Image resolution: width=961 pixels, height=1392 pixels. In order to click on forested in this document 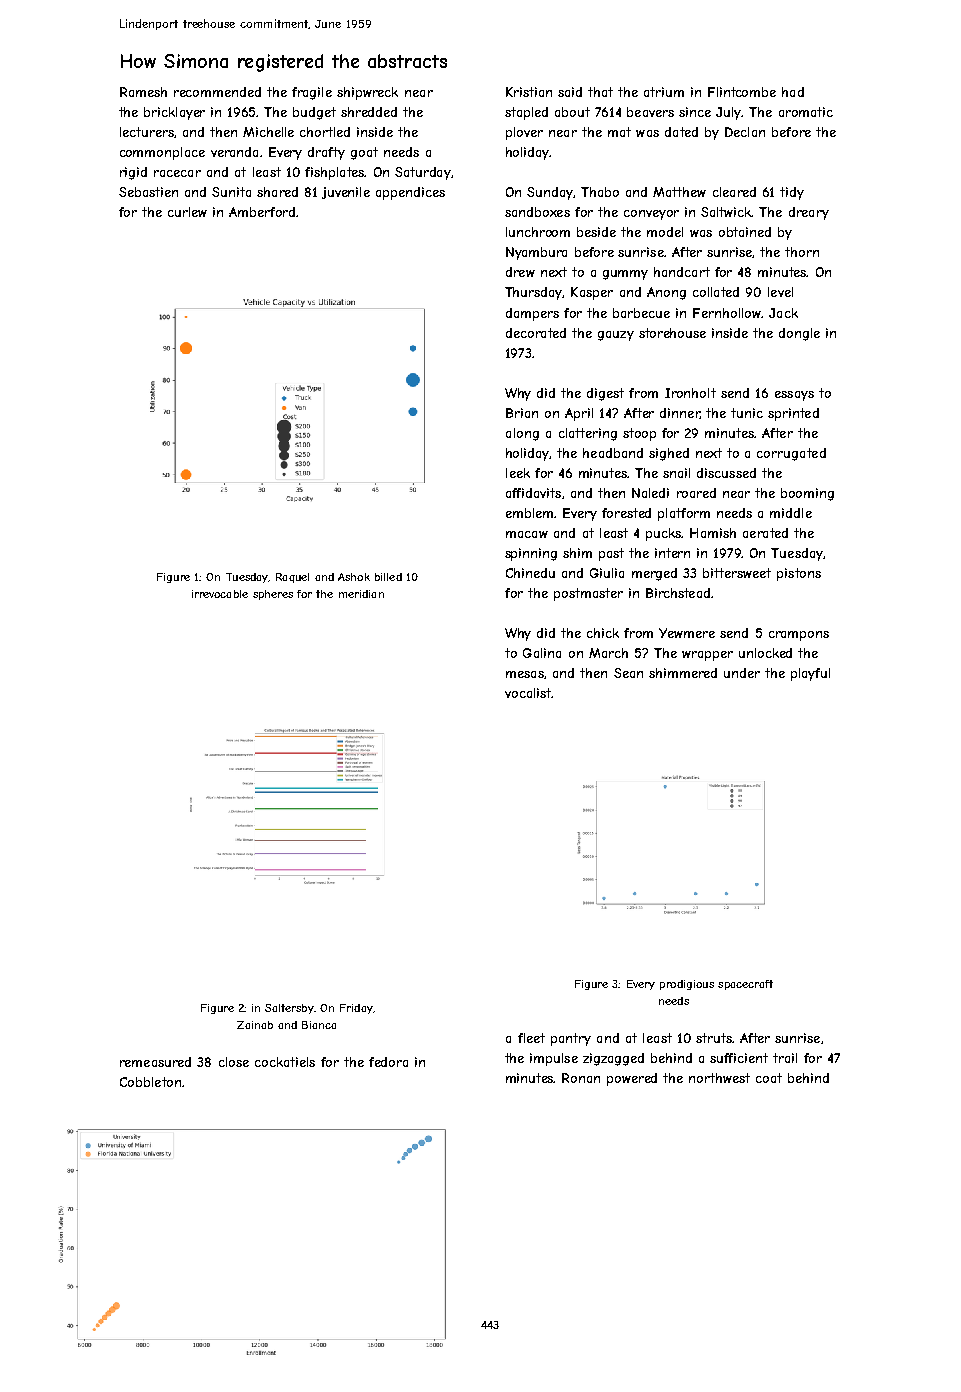, I will do `click(626, 513)`.
